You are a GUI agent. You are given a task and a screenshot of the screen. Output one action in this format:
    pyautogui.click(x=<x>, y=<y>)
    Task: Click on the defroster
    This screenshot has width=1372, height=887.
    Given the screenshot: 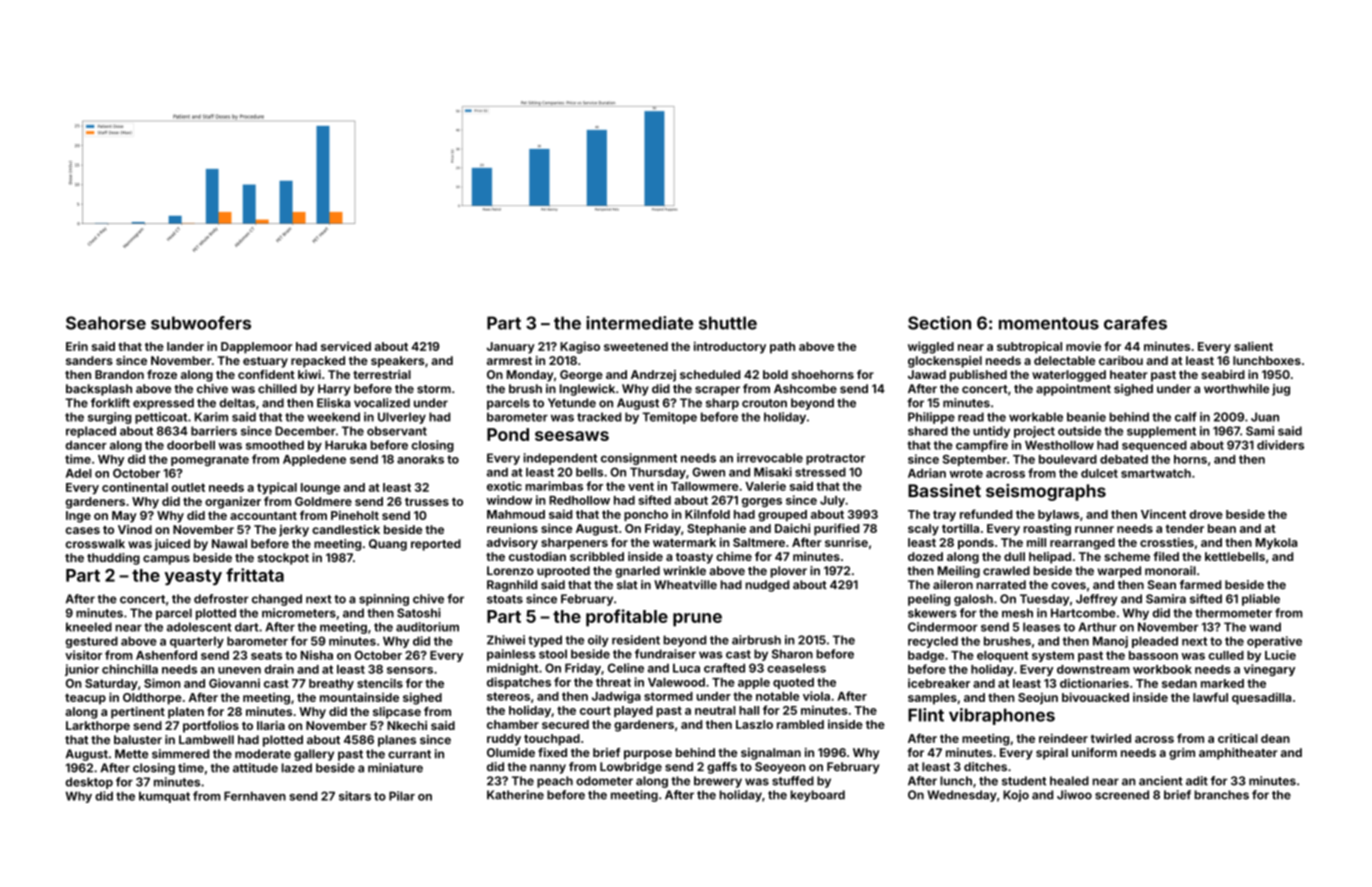 What is the action you would take?
    pyautogui.click(x=221, y=599)
